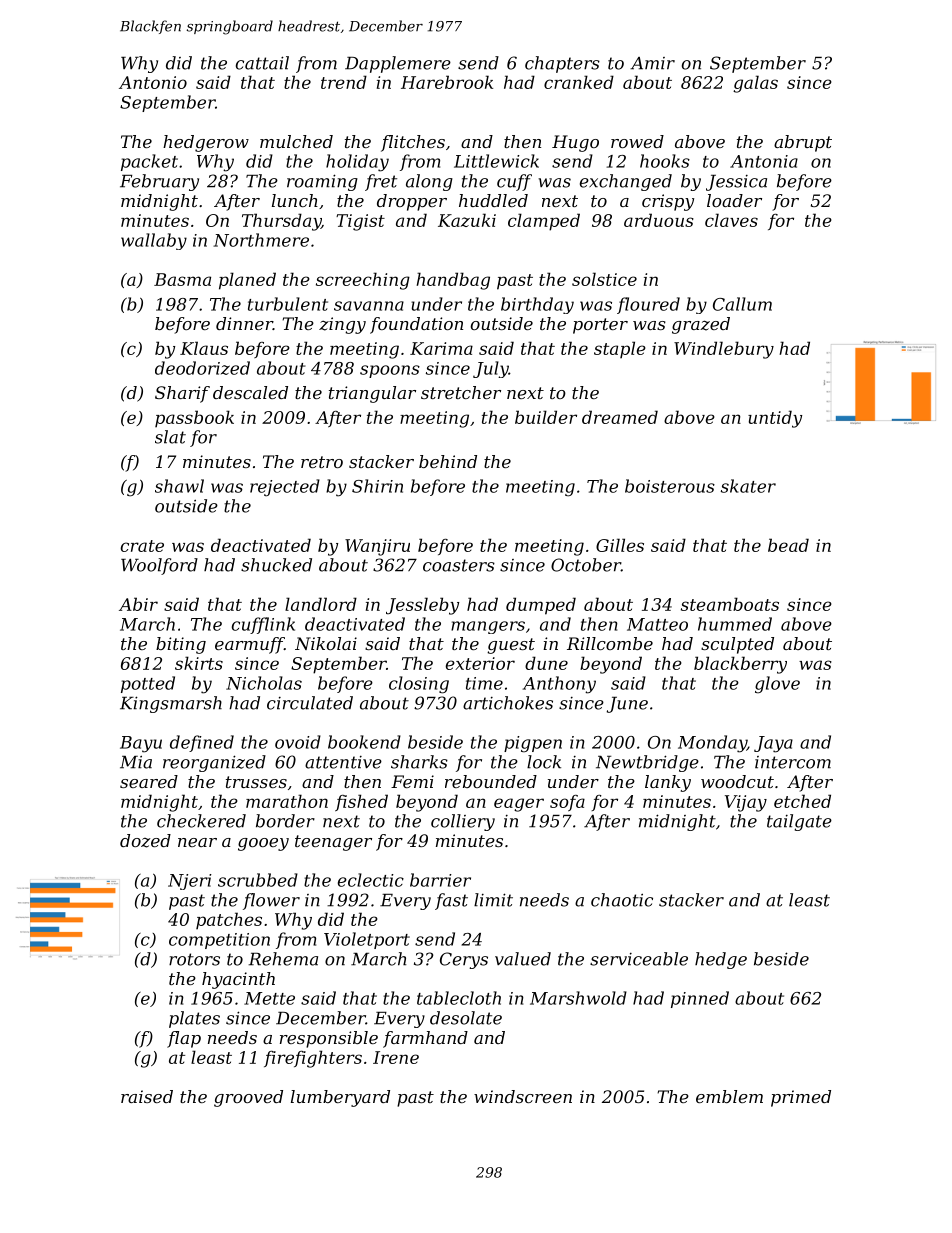  Describe the element at coordinates (153, 82) in the screenshot. I see `Antonio` at that location.
